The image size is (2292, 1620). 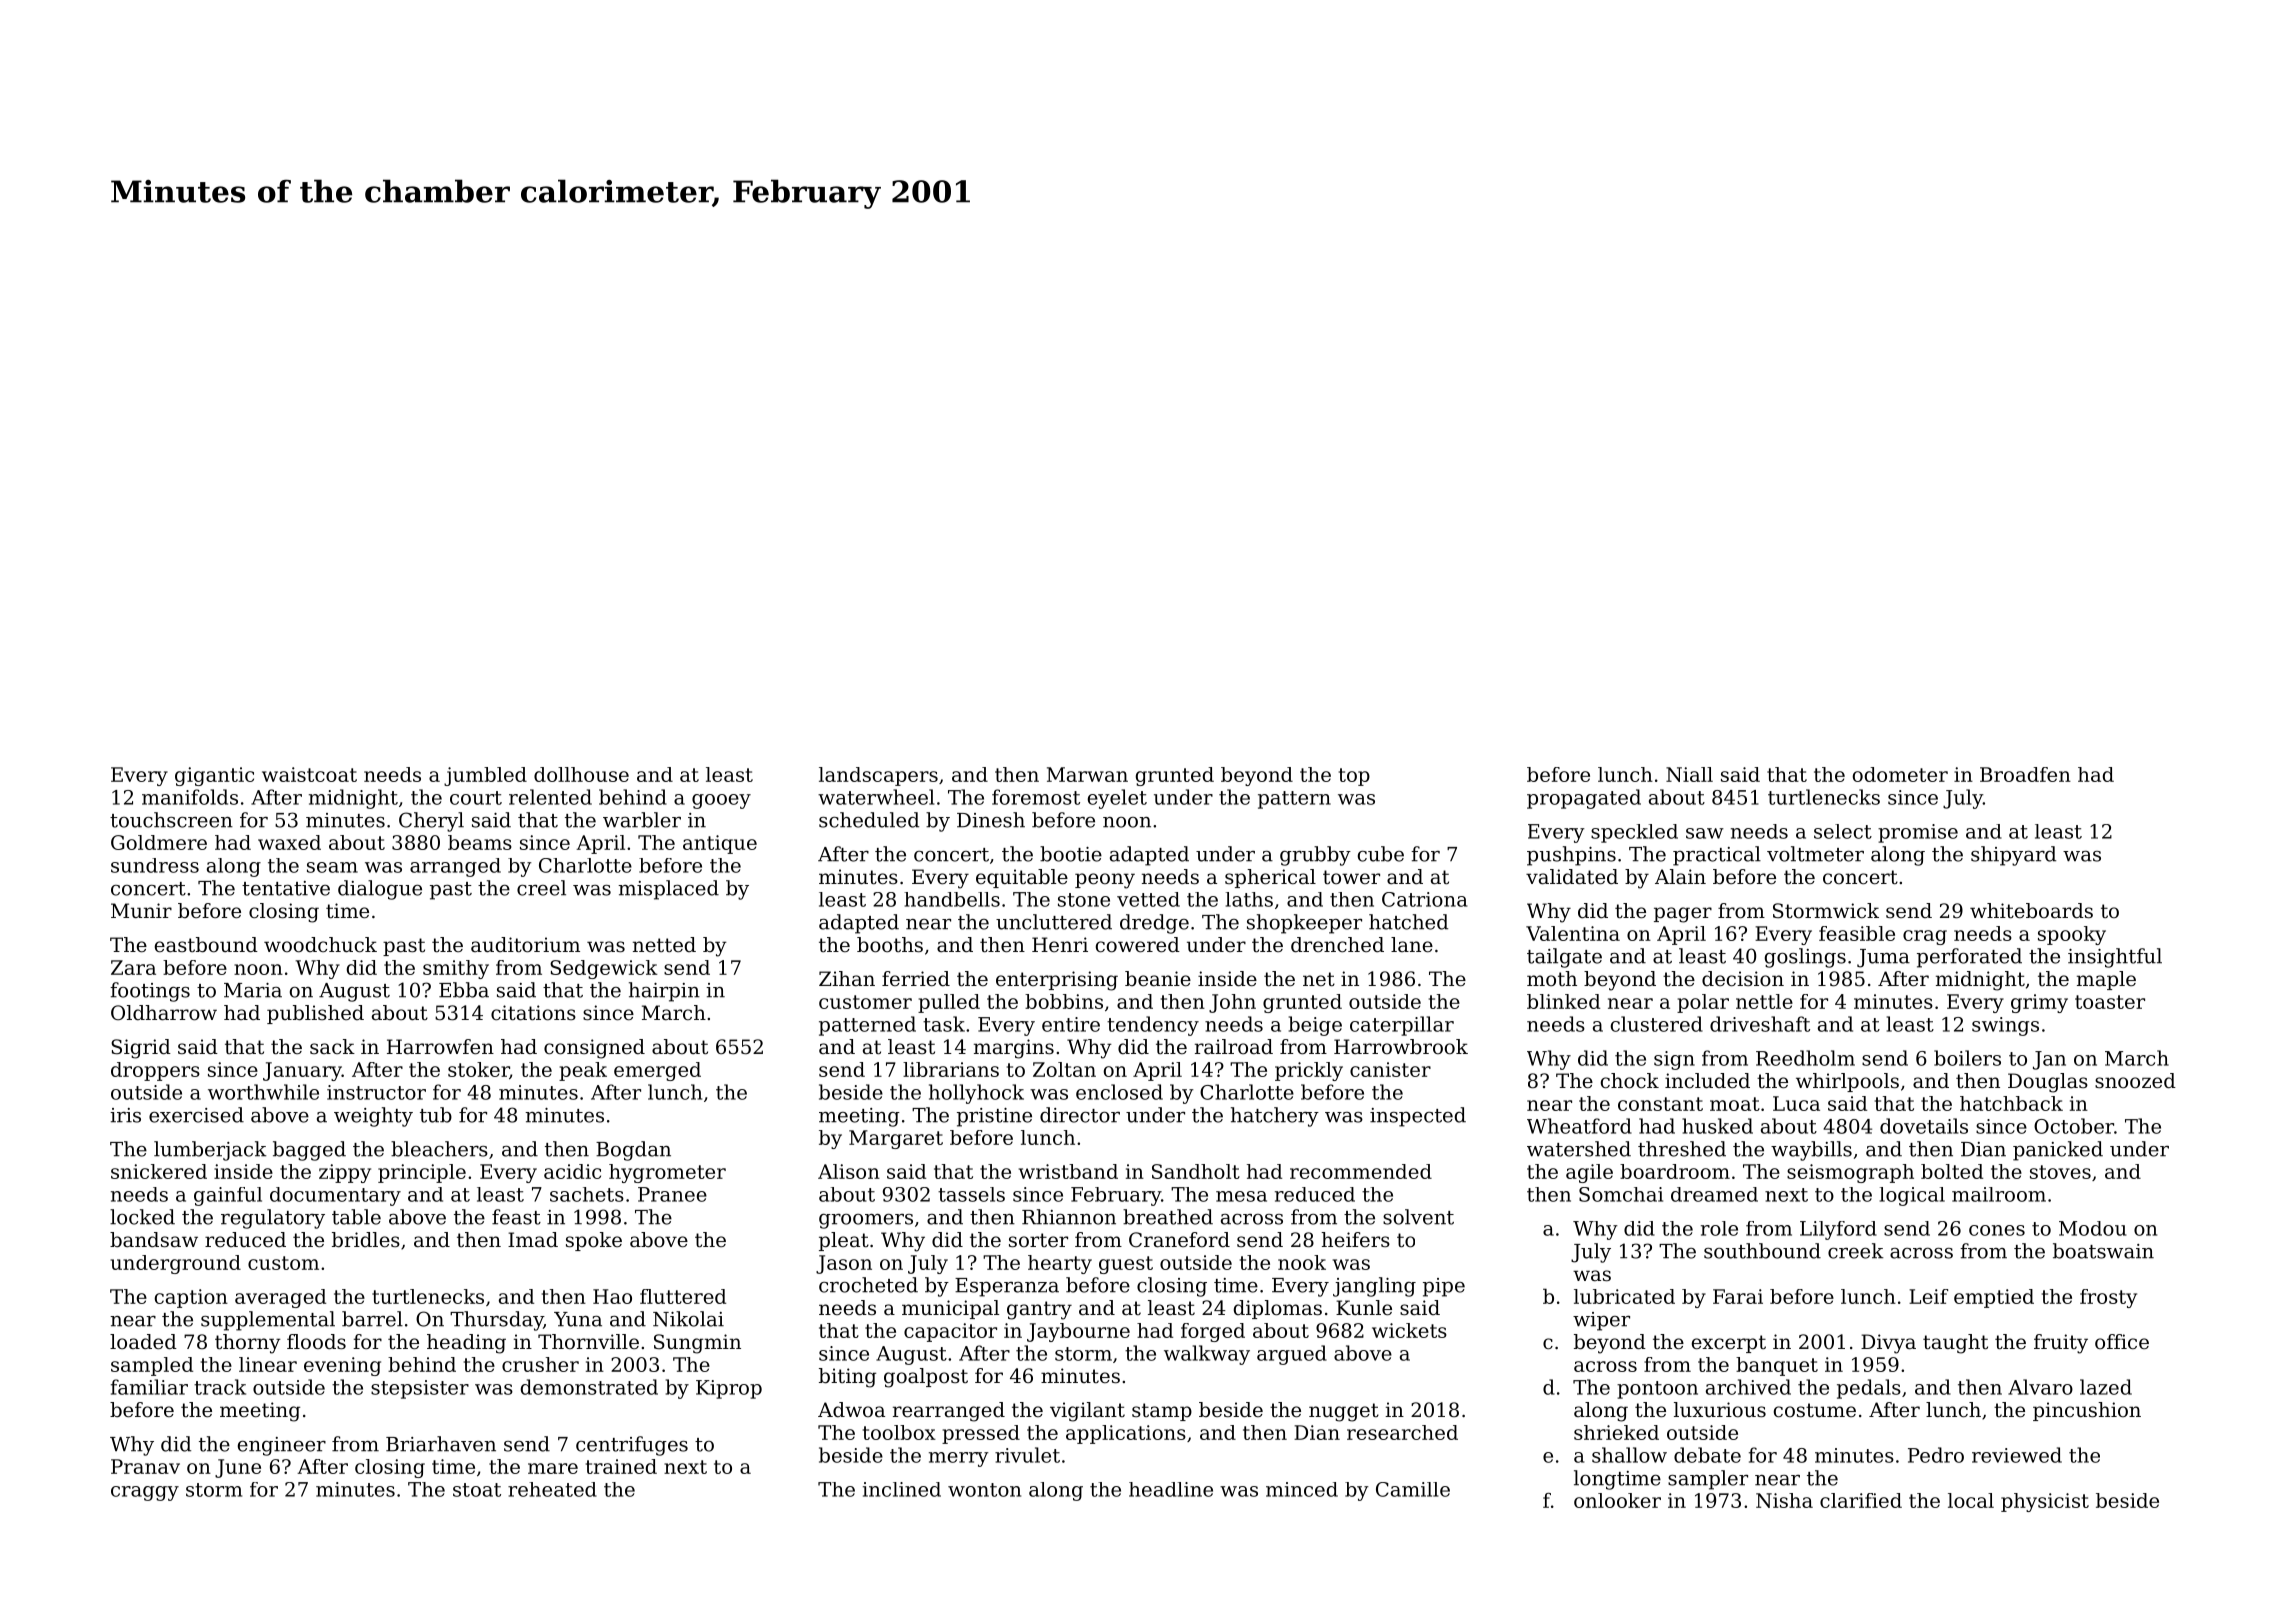 I want to click on taught, so click(x=1955, y=1344).
